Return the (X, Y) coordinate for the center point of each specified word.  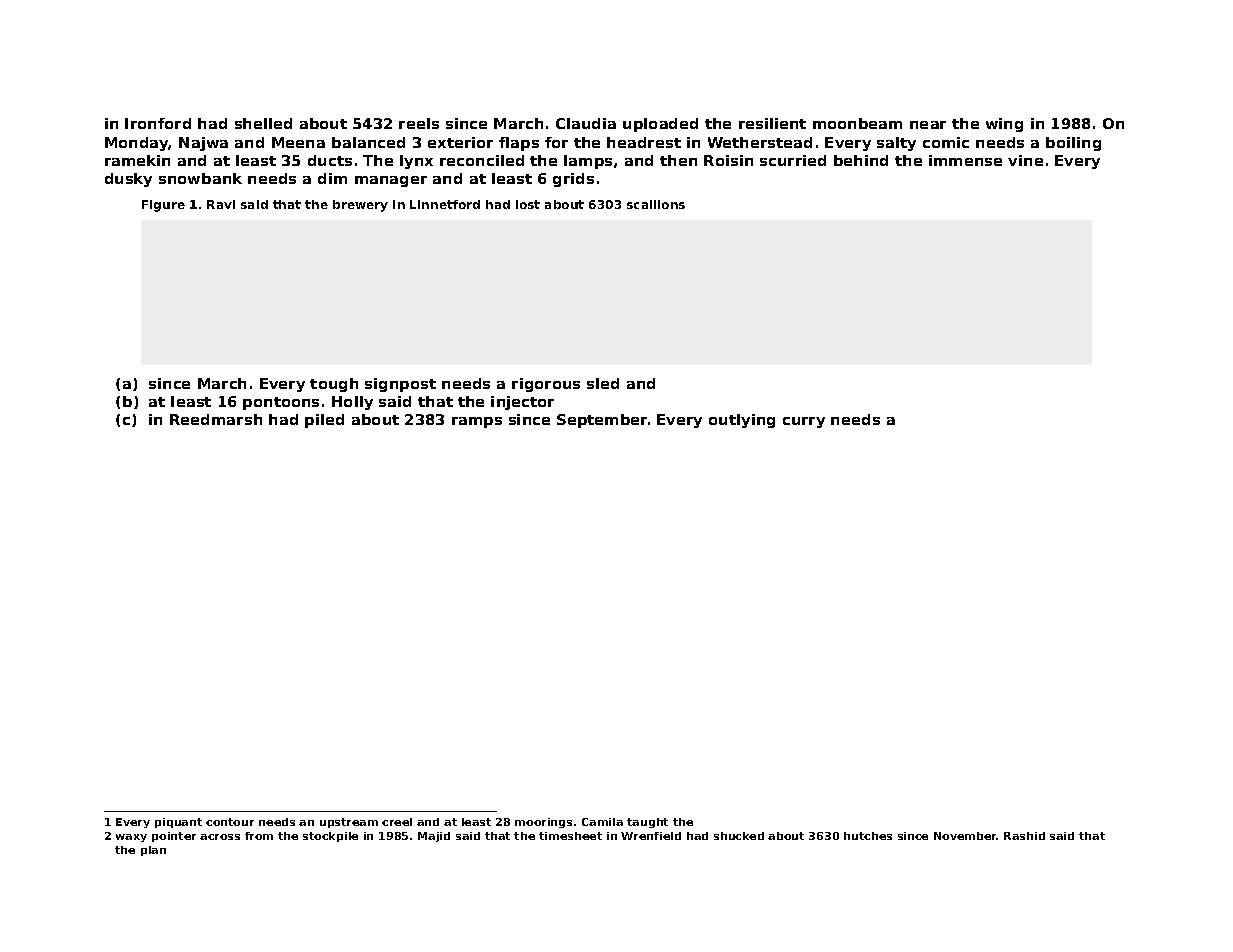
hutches (868, 836)
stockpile (330, 837)
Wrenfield (651, 836)
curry (804, 422)
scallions (656, 204)
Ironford (158, 123)
